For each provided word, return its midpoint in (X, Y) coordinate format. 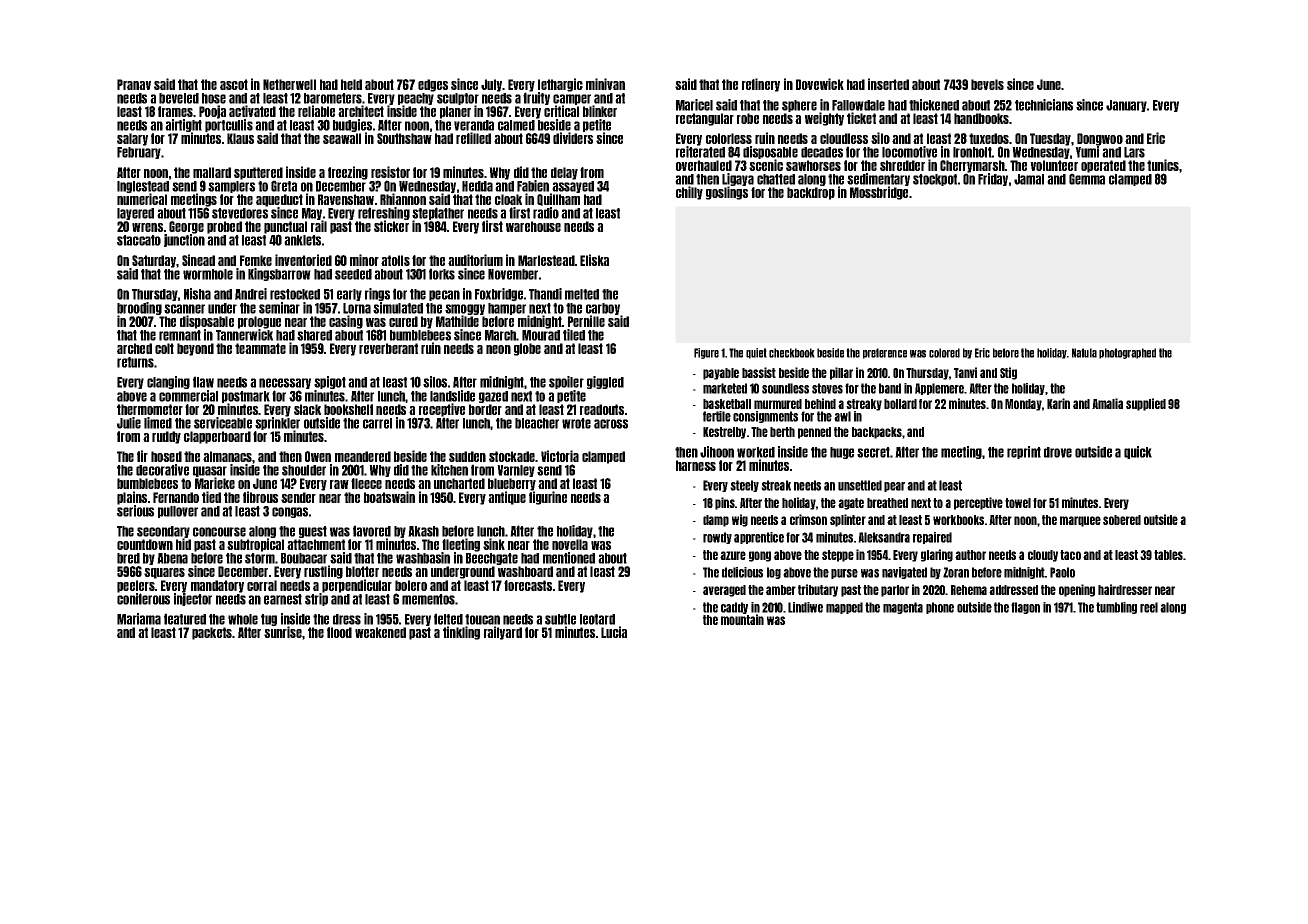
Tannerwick (244, 335)
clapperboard (217, 437)
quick (1138, 452)
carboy (603, 309)
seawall (342, 138)
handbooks (981, 118)
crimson (808, 519)
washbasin (423, 558)
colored (944, 353)
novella (570, 544)
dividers (573, 138)
